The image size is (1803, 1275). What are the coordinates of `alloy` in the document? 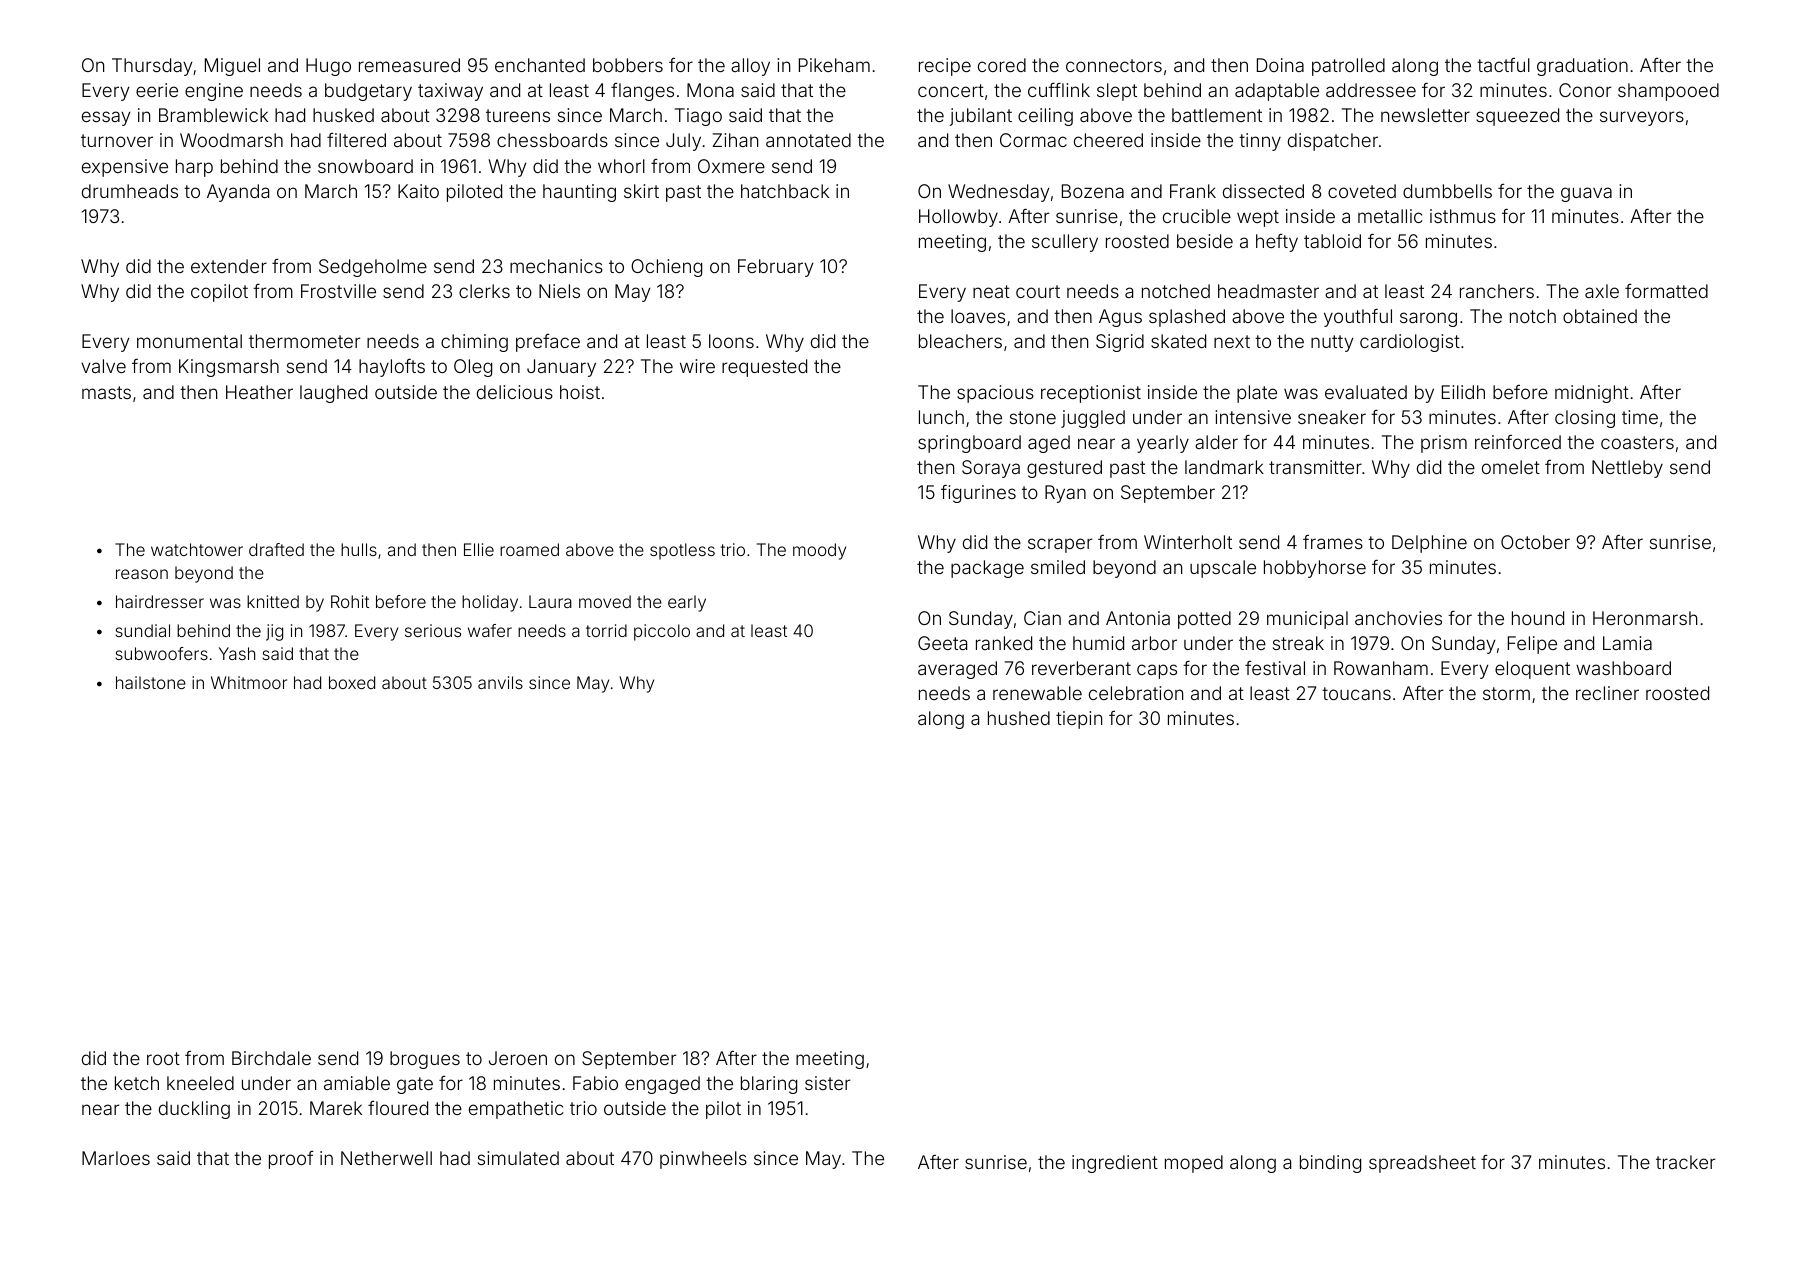 It's located at (750, 67).
